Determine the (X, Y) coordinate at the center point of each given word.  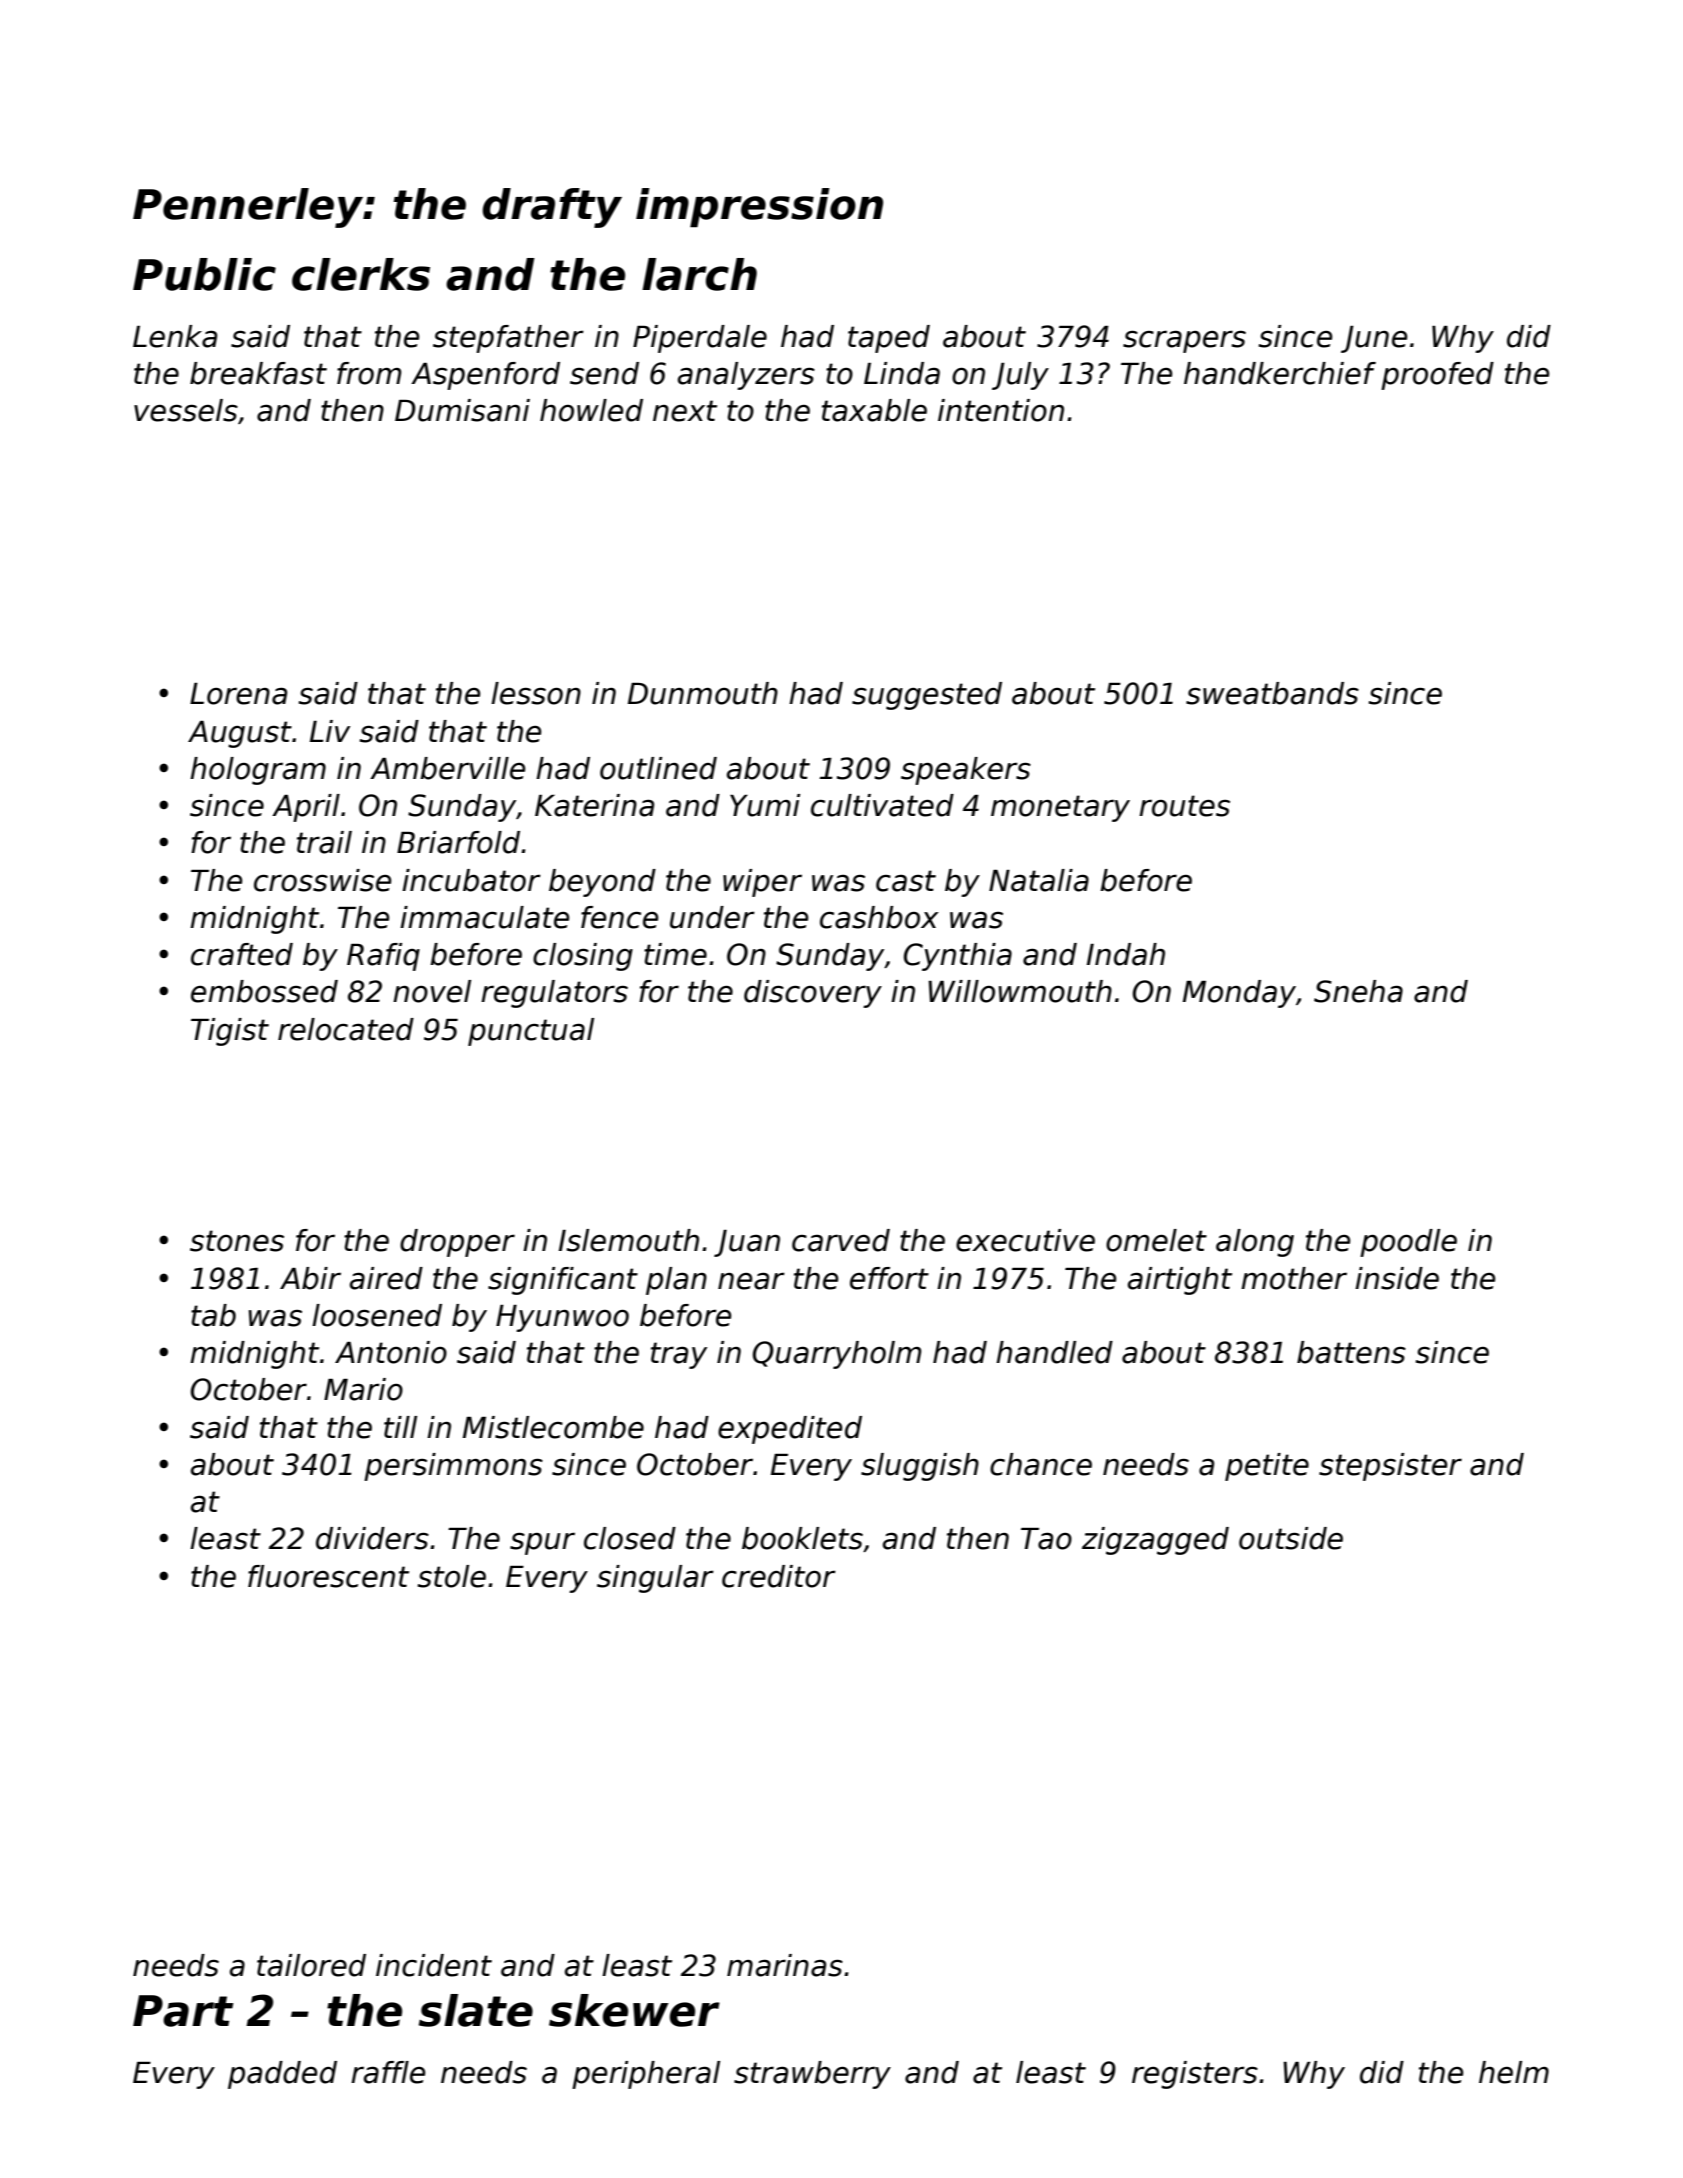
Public (204, 274)
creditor (779, 1576)
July (1020, 376)
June (1374, 339)
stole (452, 1576)
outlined (658, 768)
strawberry (812, 2075)
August (240, 734)
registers (1195, 2075)
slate (476, 2010)
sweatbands (1272, 693)
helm (1514, 2072)
